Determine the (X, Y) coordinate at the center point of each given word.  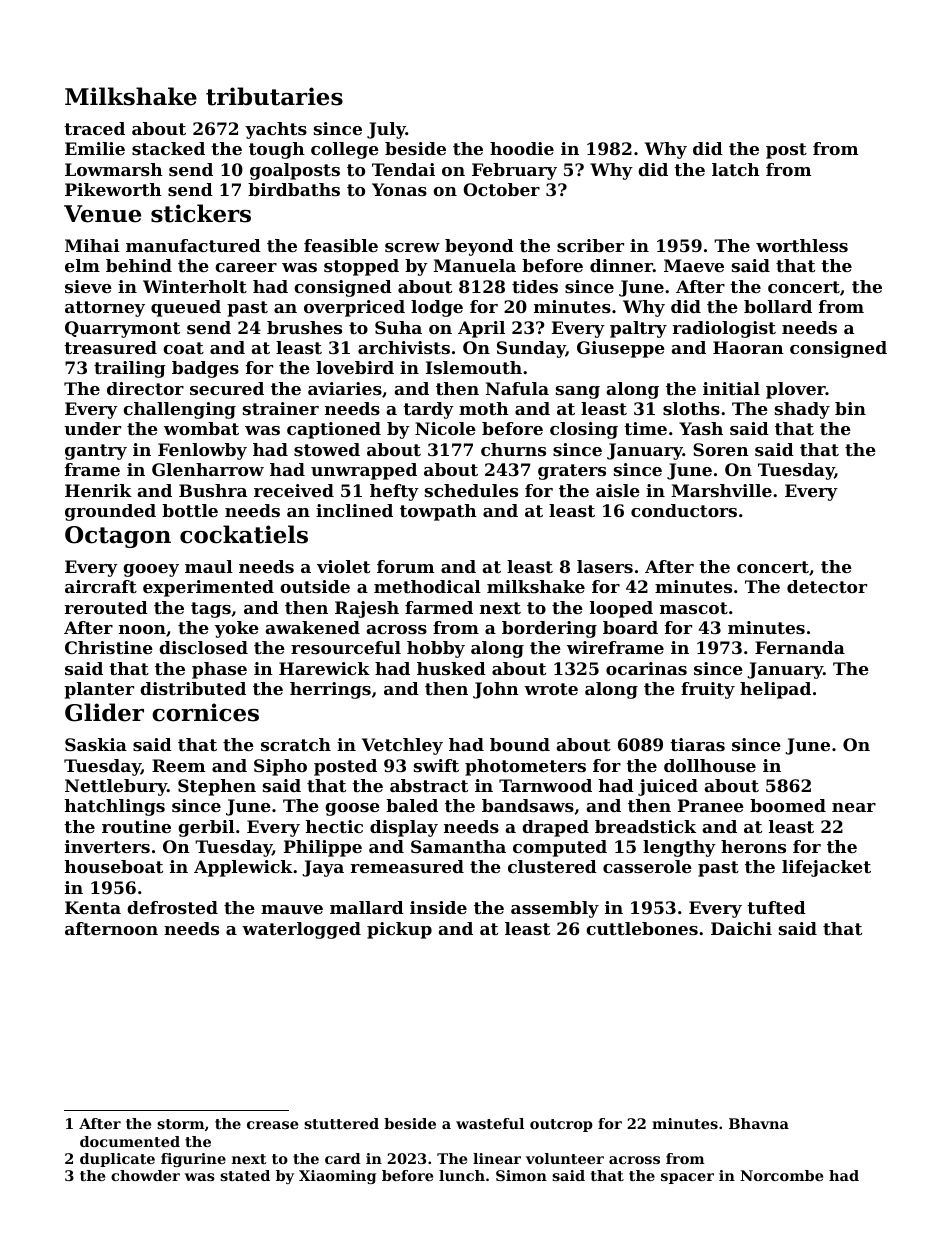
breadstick (645, 826)
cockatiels (244, 534)
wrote (551, 689)
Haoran (748, 347)
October (501, 189)
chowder (145, 1175)
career (246, 267)
